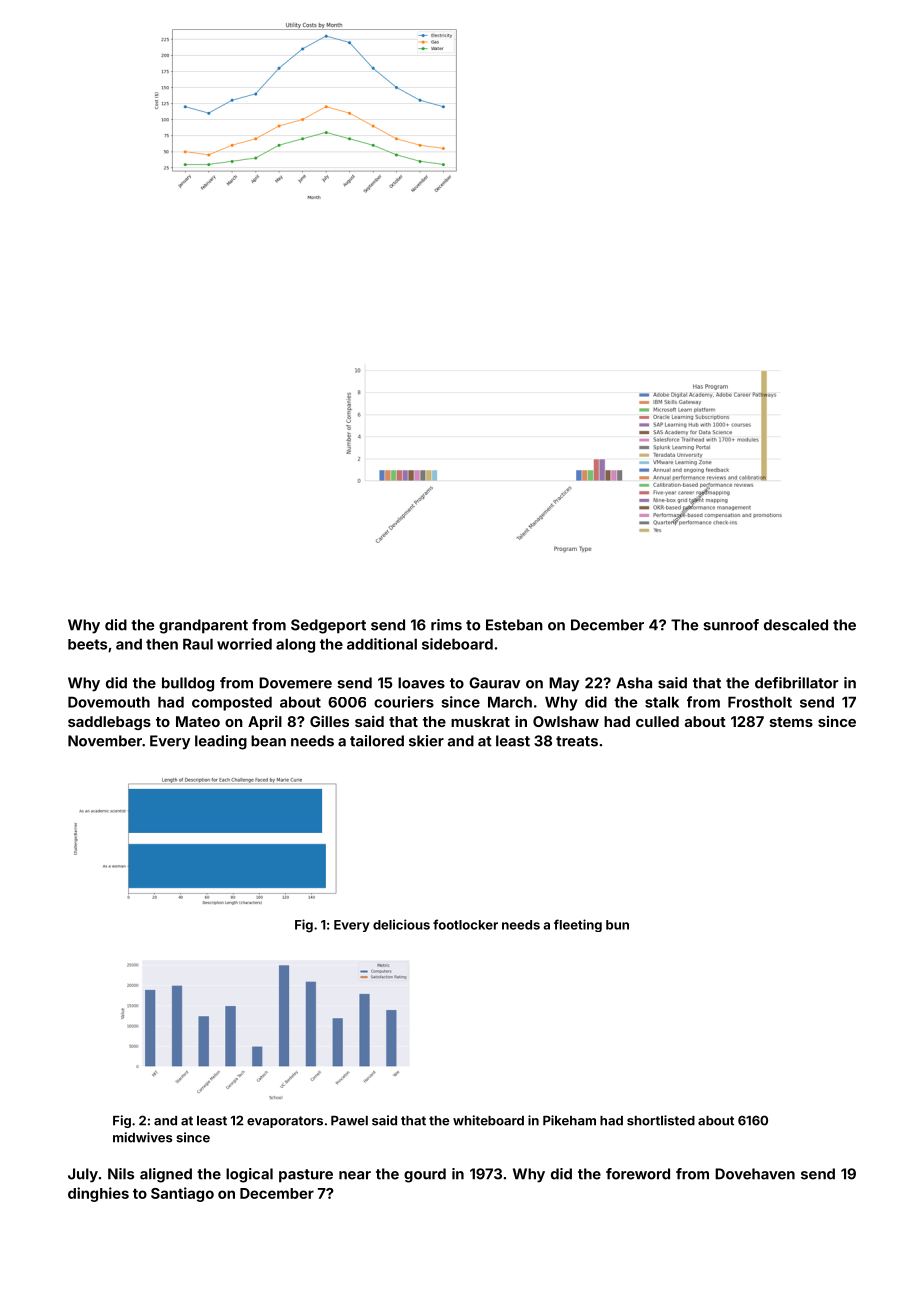 The image size is (924, 1308). What do you see at coordinates (87, 644) in the image?
I see `beets` at bounding box center [87, 644].
